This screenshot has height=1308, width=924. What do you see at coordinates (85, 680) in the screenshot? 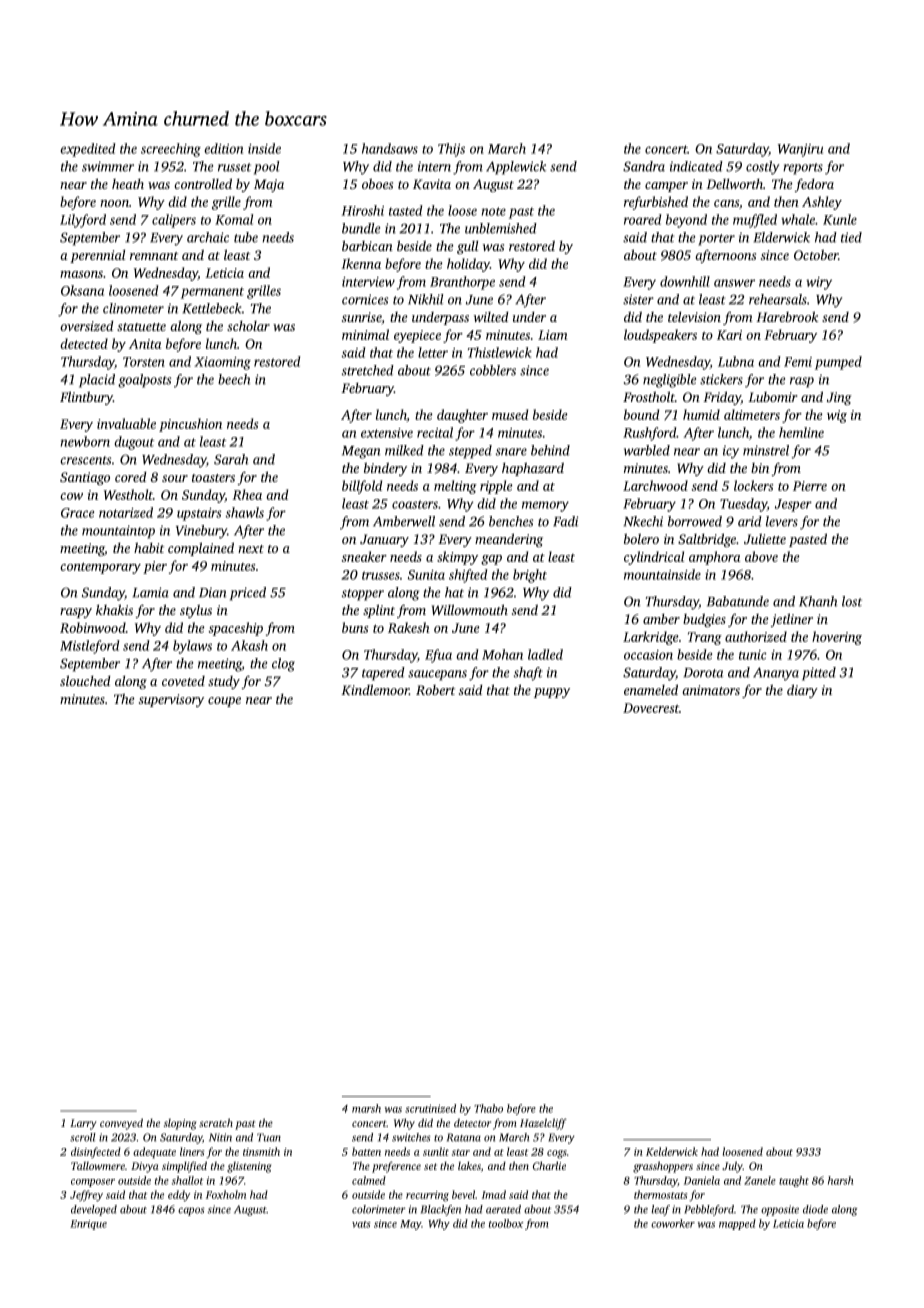
I see `slouched` at bounding box center [85, 680].
